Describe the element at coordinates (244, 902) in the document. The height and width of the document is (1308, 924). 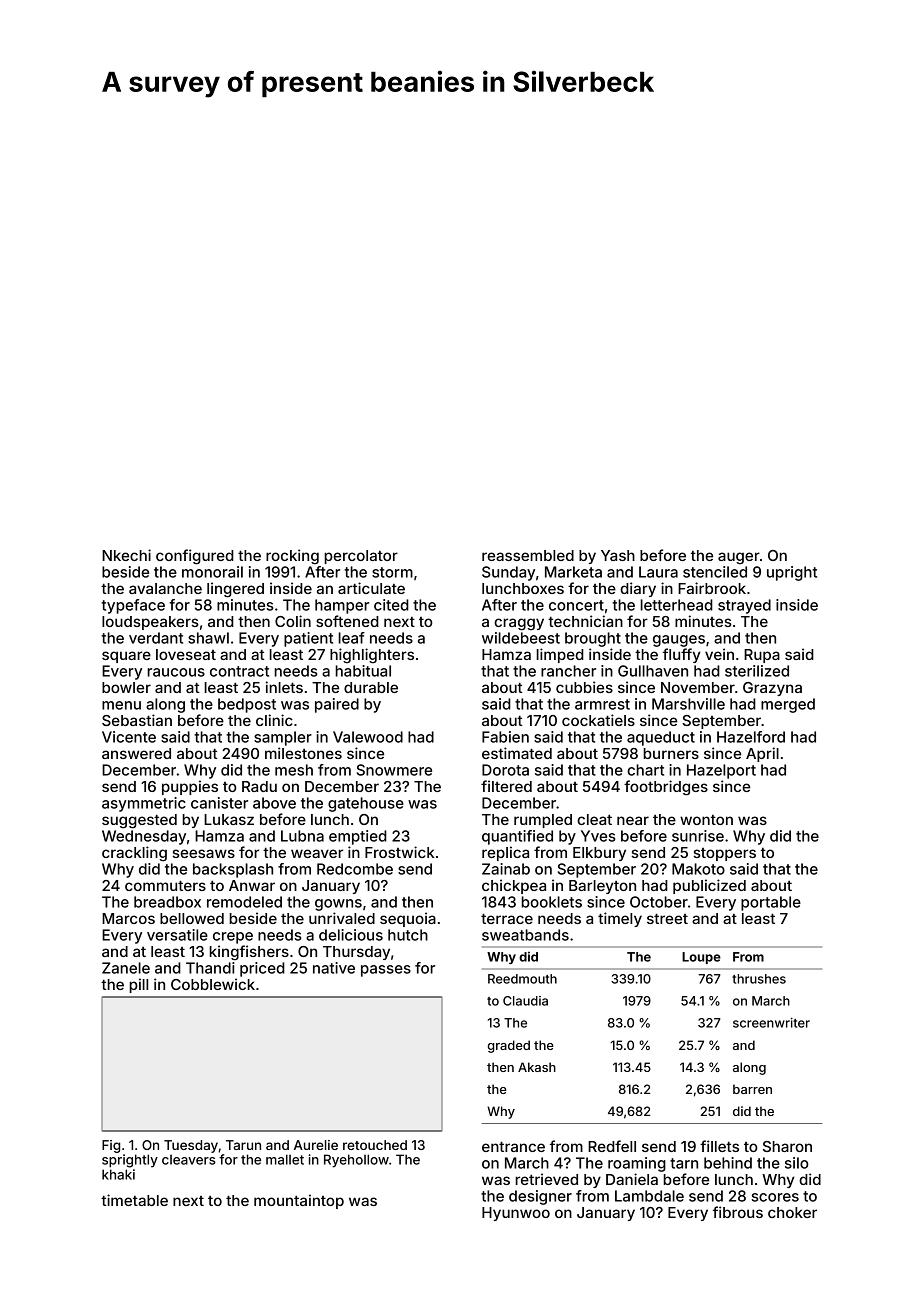
I see `remodeled` at that location.
